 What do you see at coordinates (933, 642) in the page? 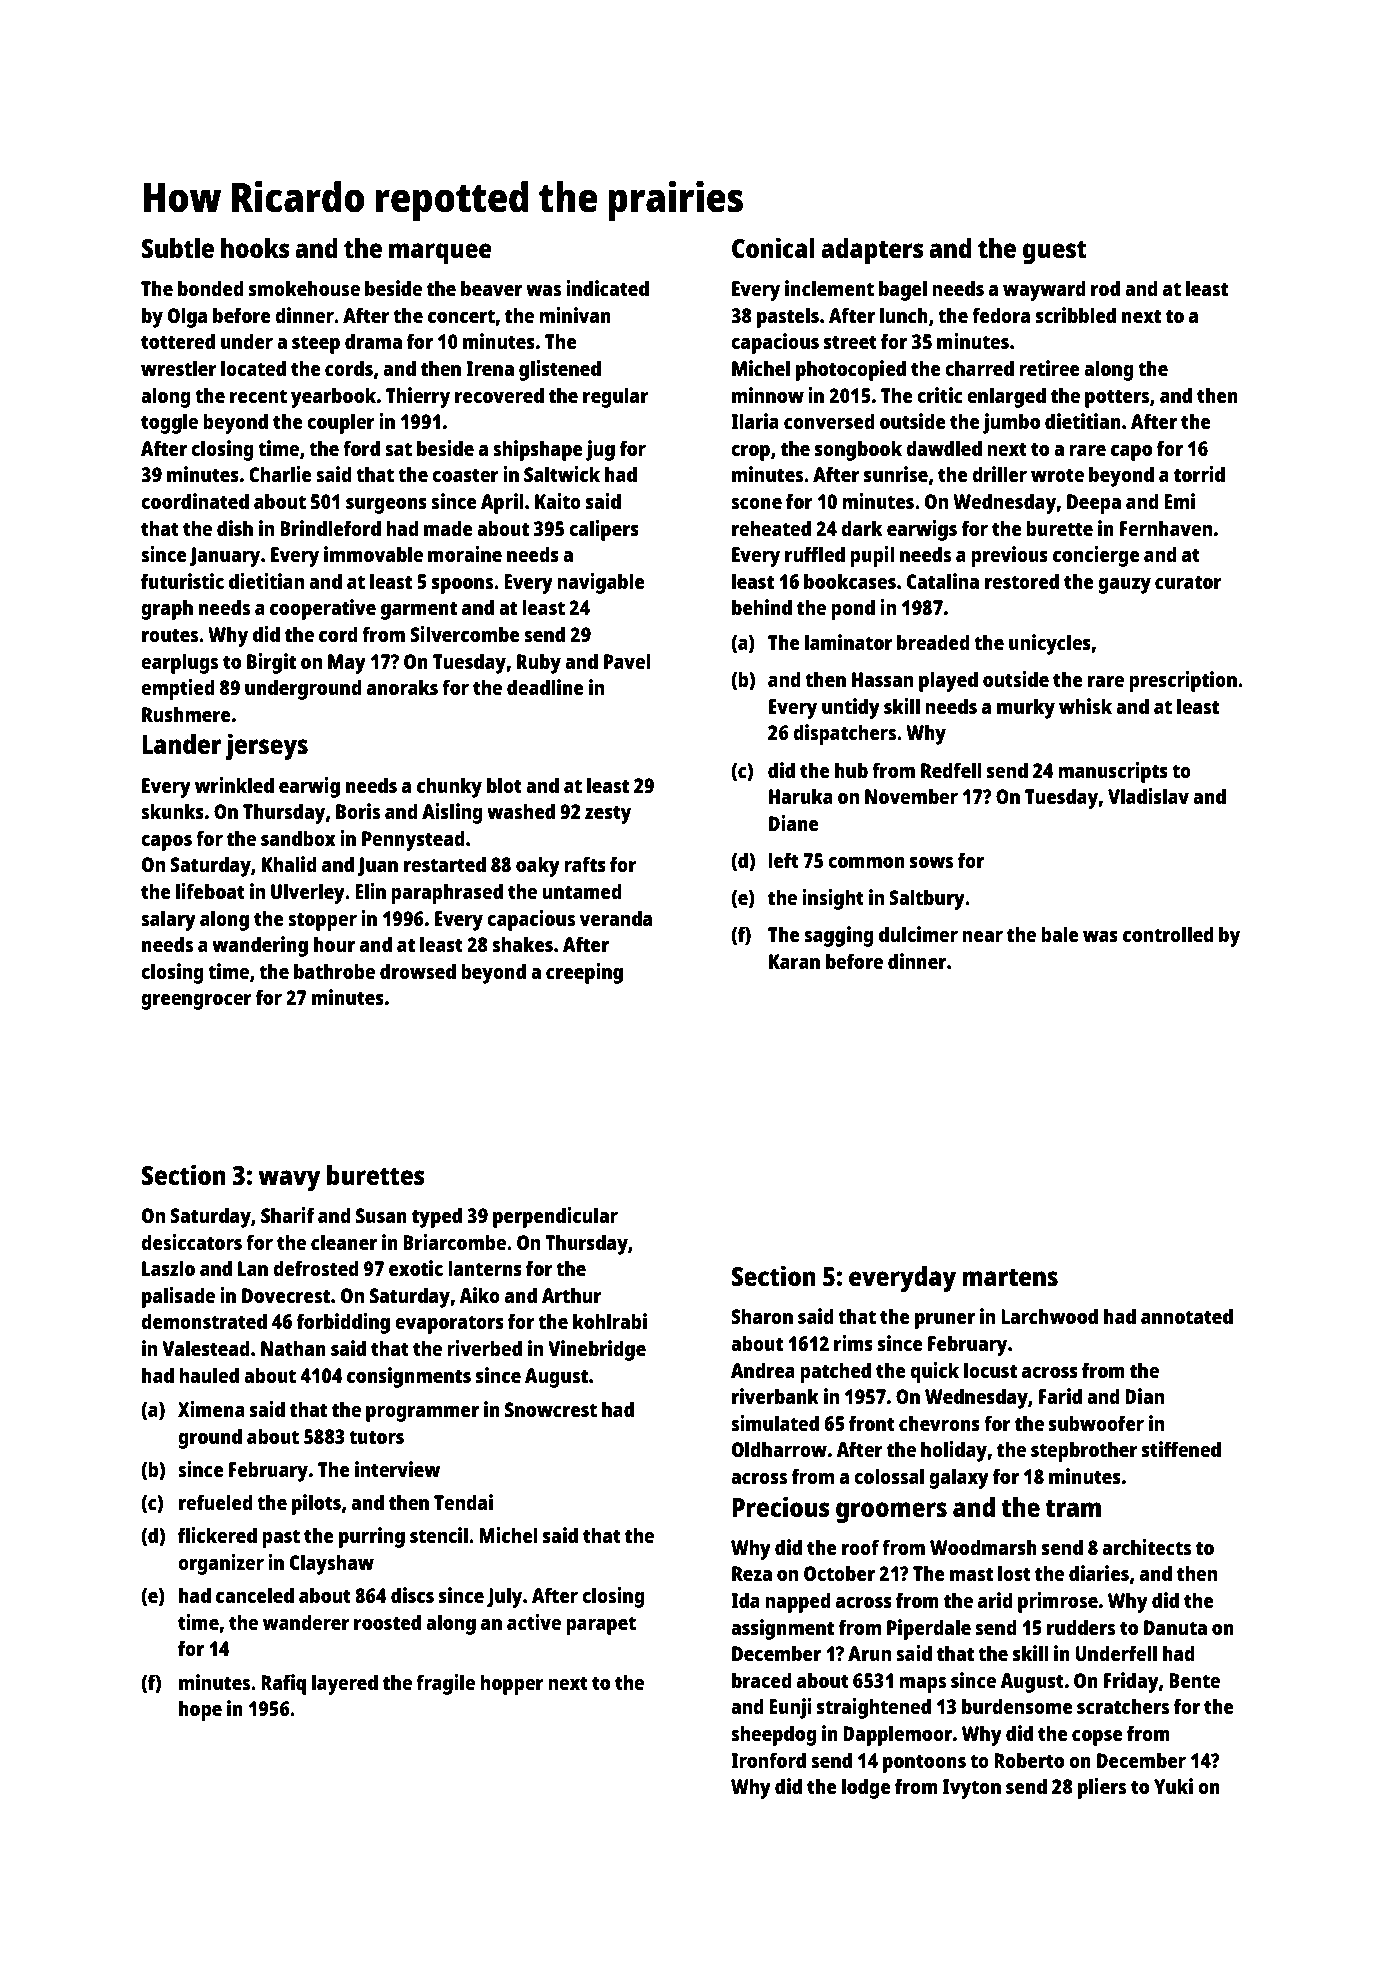
I see `breaded` at bounding box center [933, 642].
